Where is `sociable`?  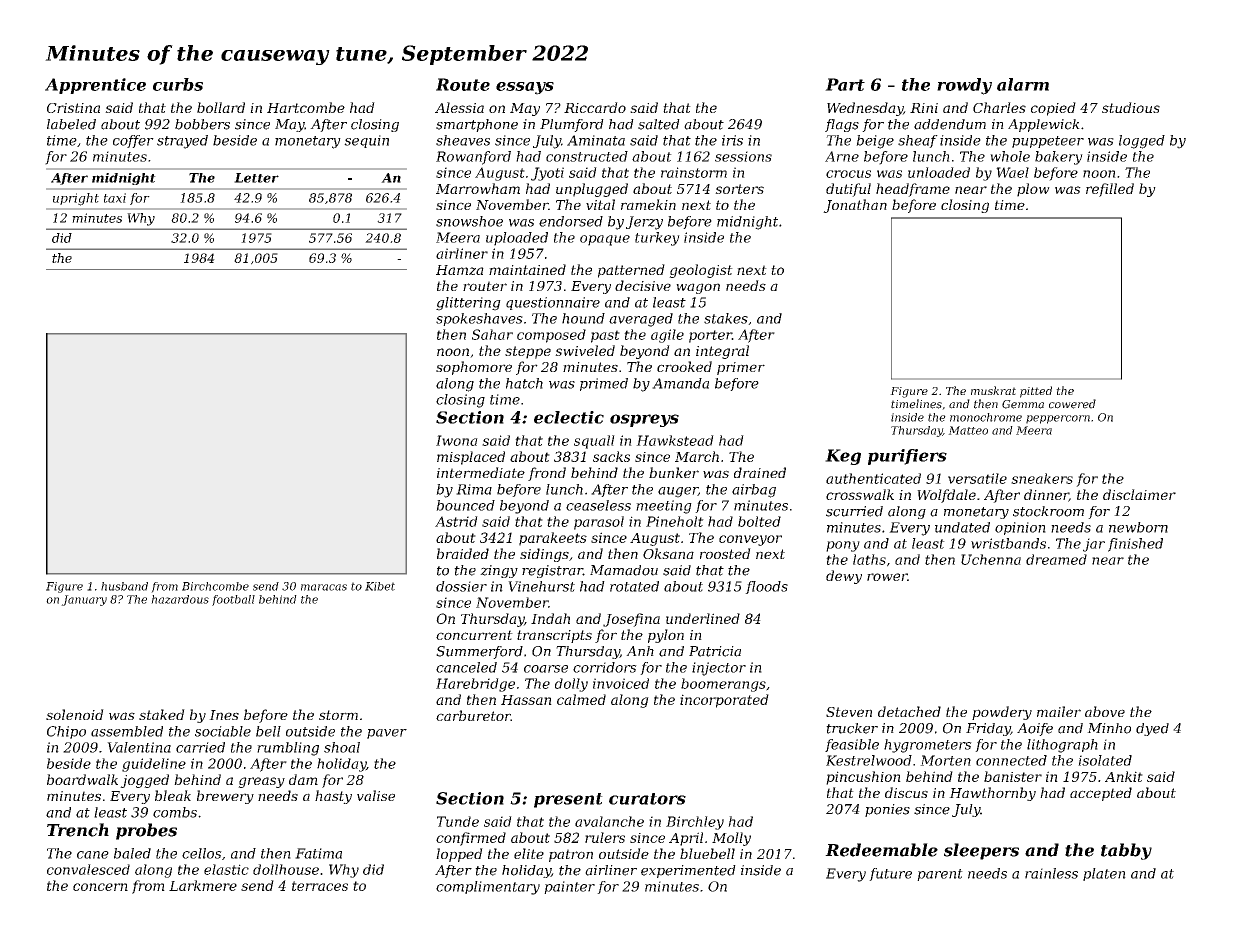 sociable is located at coordinates (223, 731).
